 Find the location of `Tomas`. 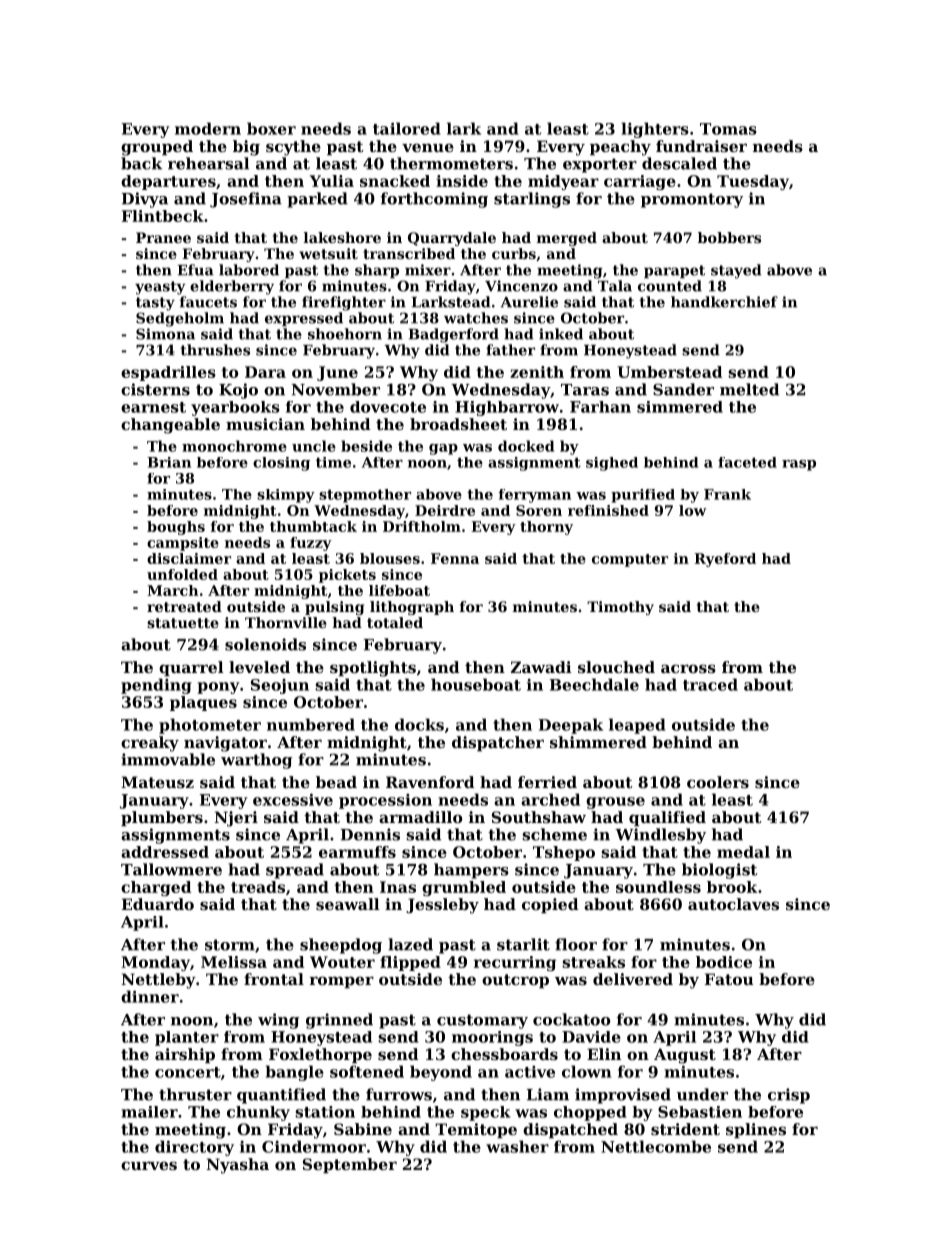

Tomas is located at coordinates (728, 129).
